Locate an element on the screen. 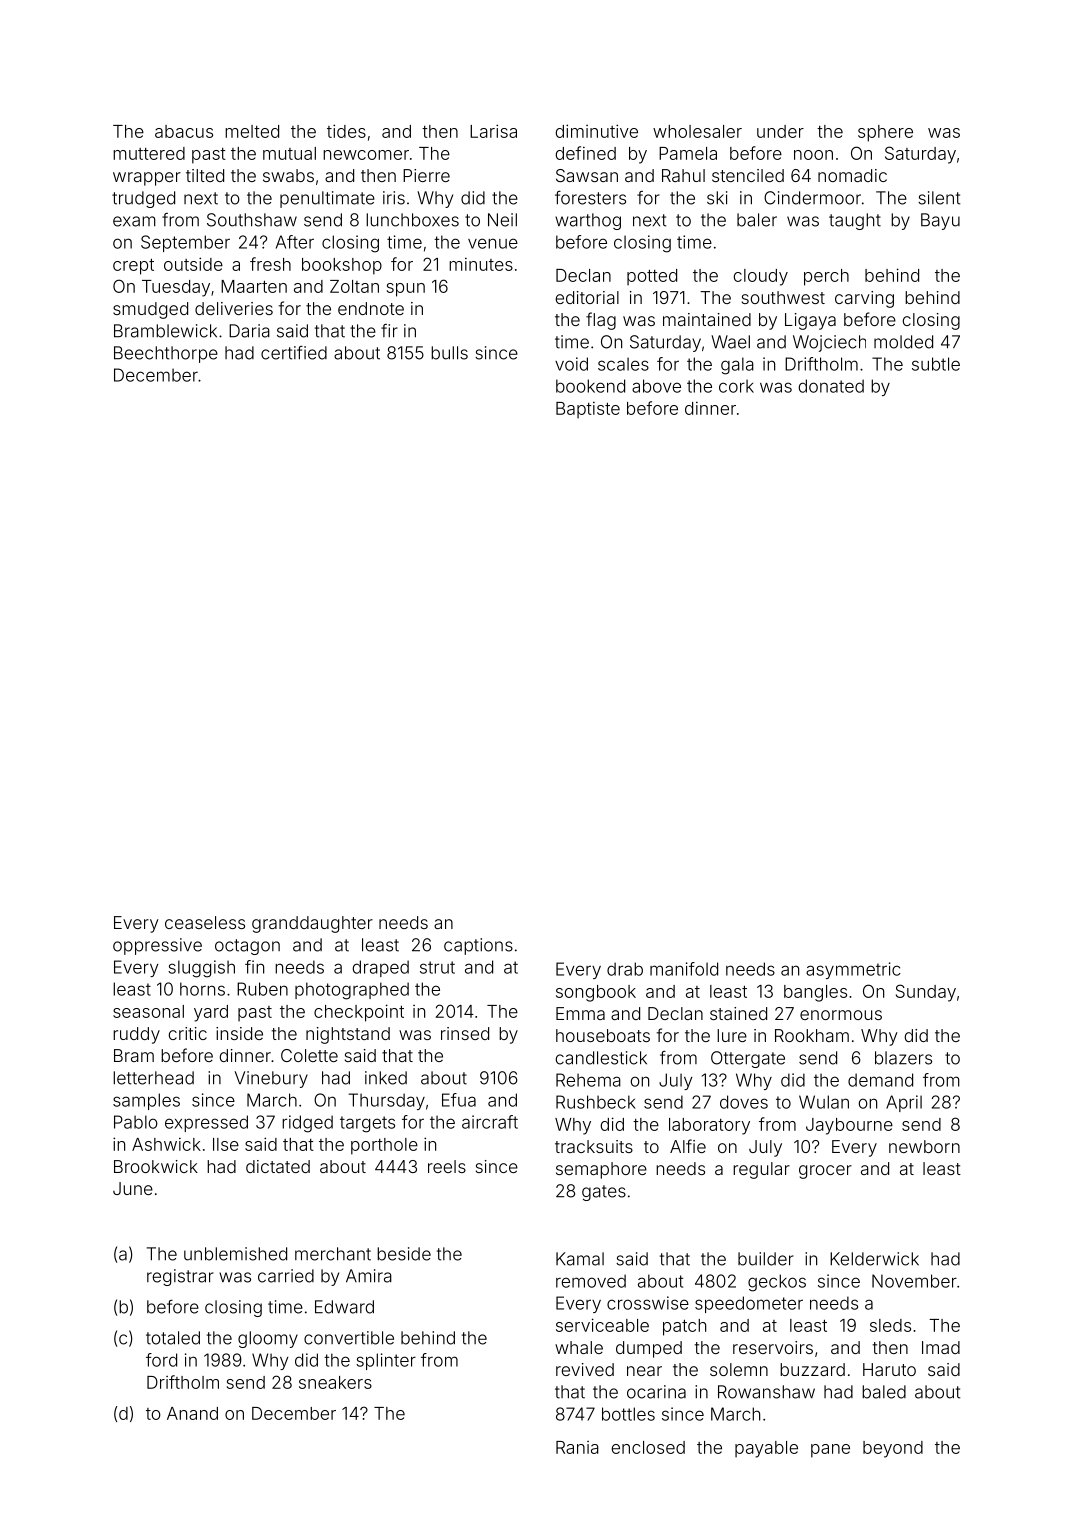  Rania is located at coordinates (577, 1447).
